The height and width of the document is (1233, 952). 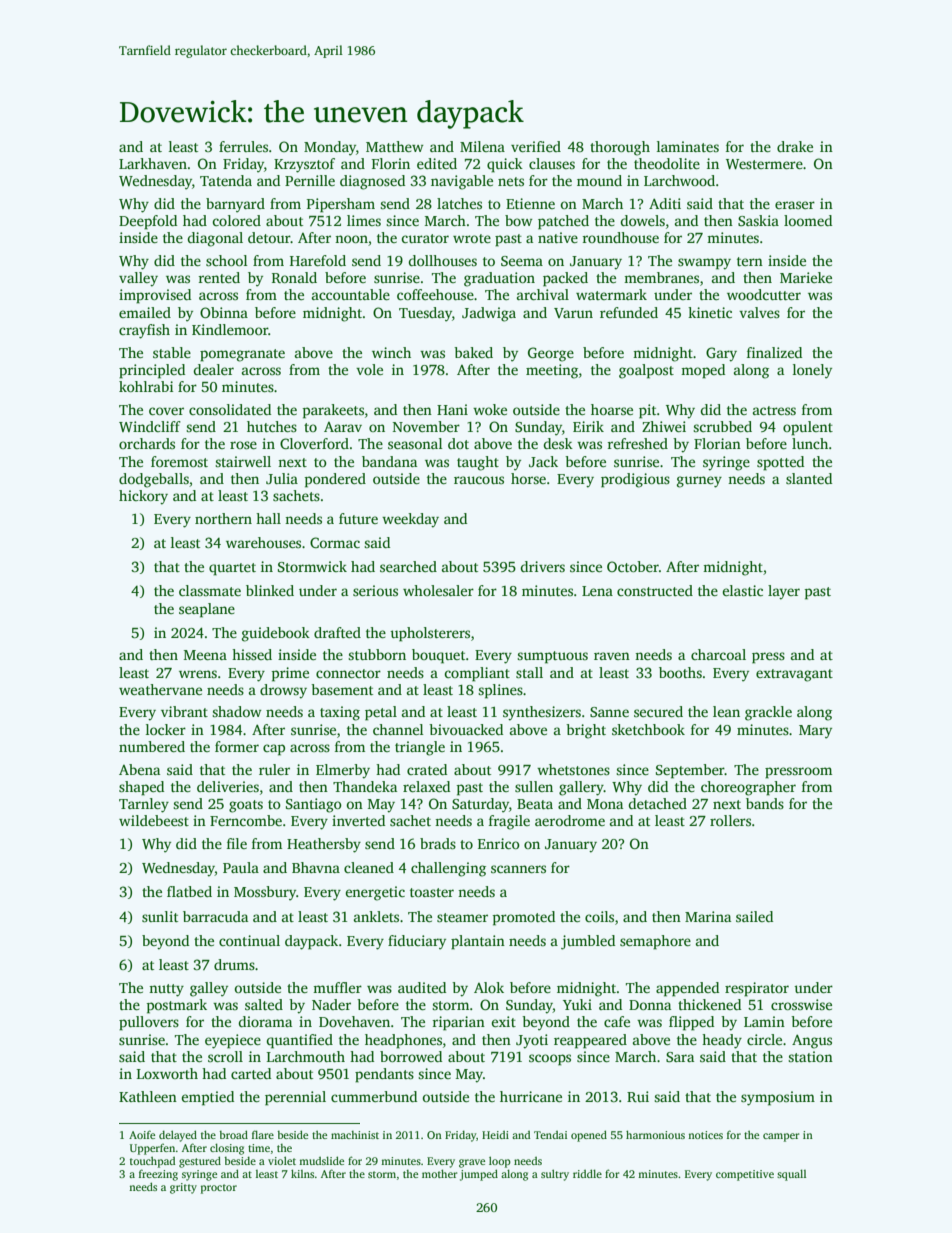 I want to click on Jack, so click(x=543, y=461).
